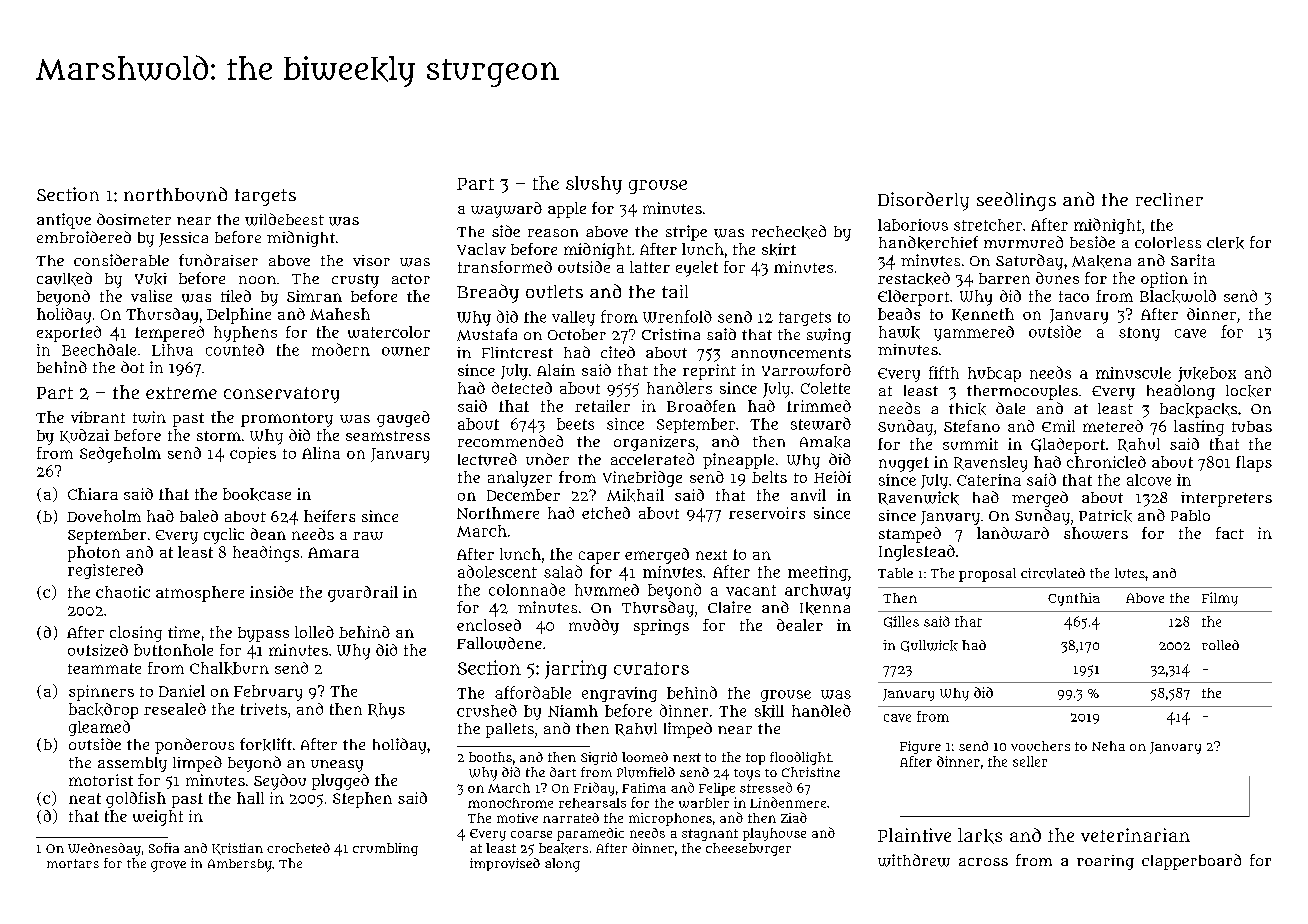 This page has width=1308, height=924. I want to click on stripe, so click(686, 233).
